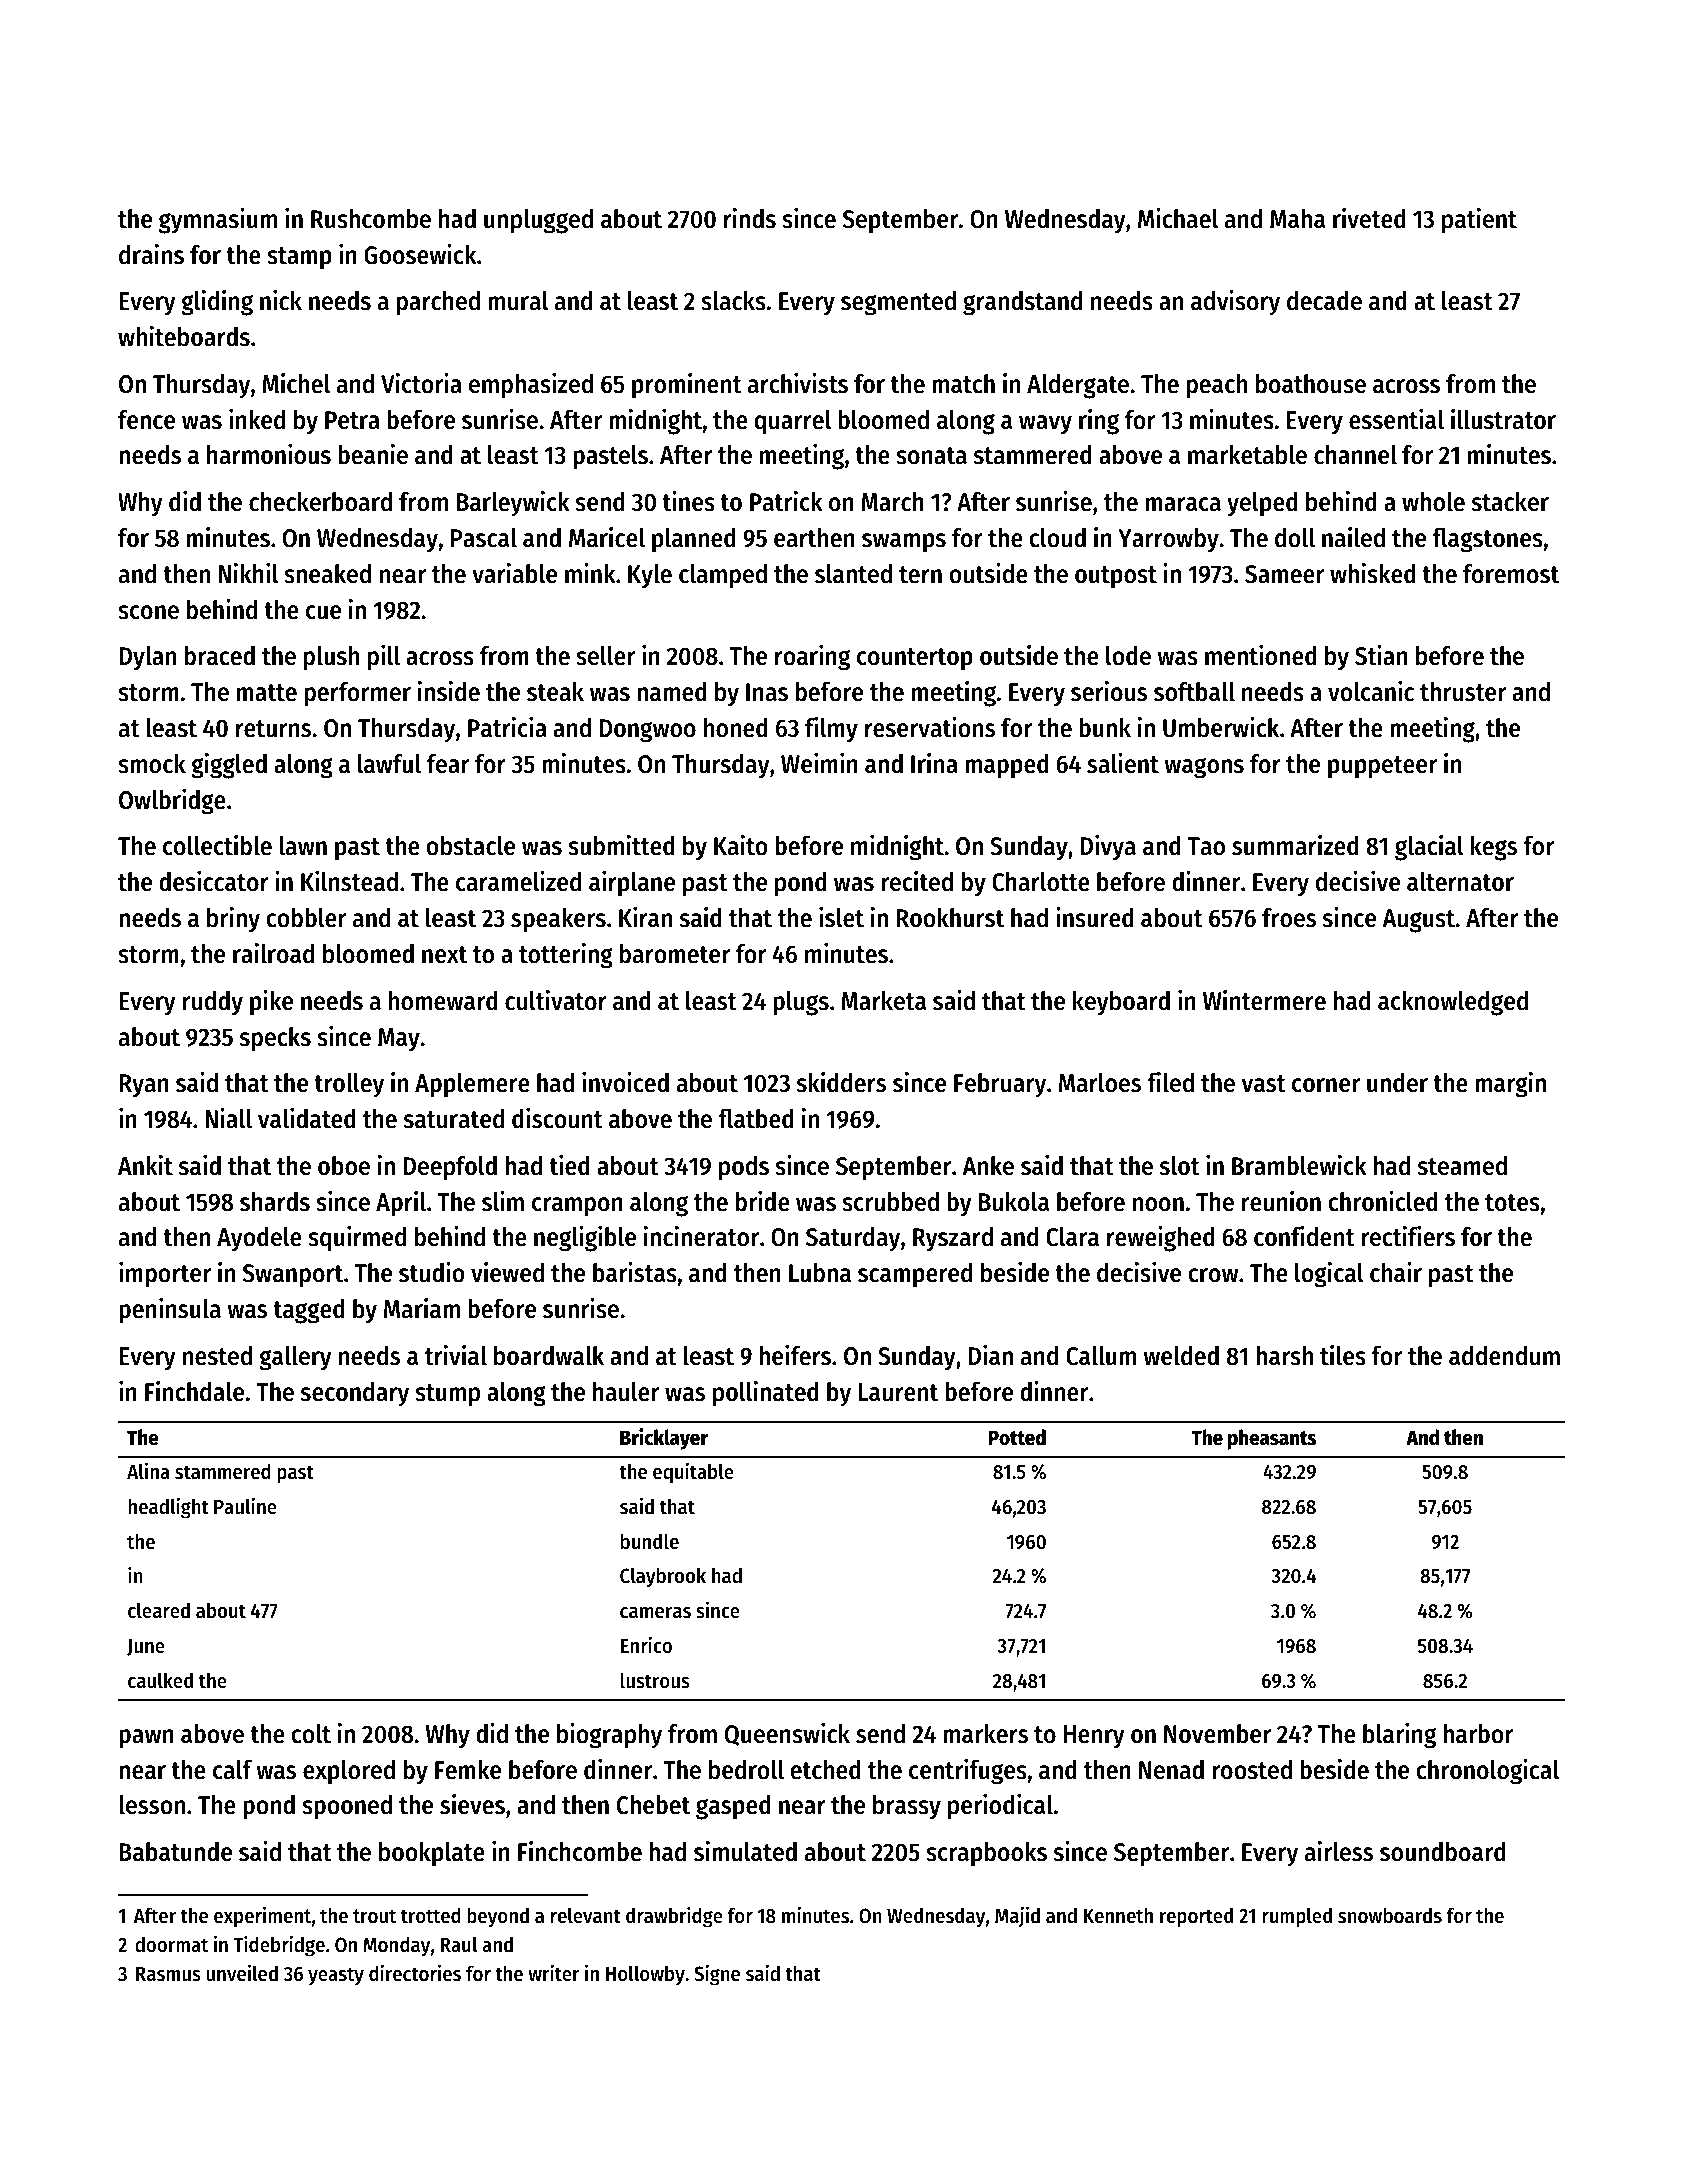  What do you see at coordinates (1297, 219) in the screenshot?
I see `Maha` at bounding box center [1297, 219].
